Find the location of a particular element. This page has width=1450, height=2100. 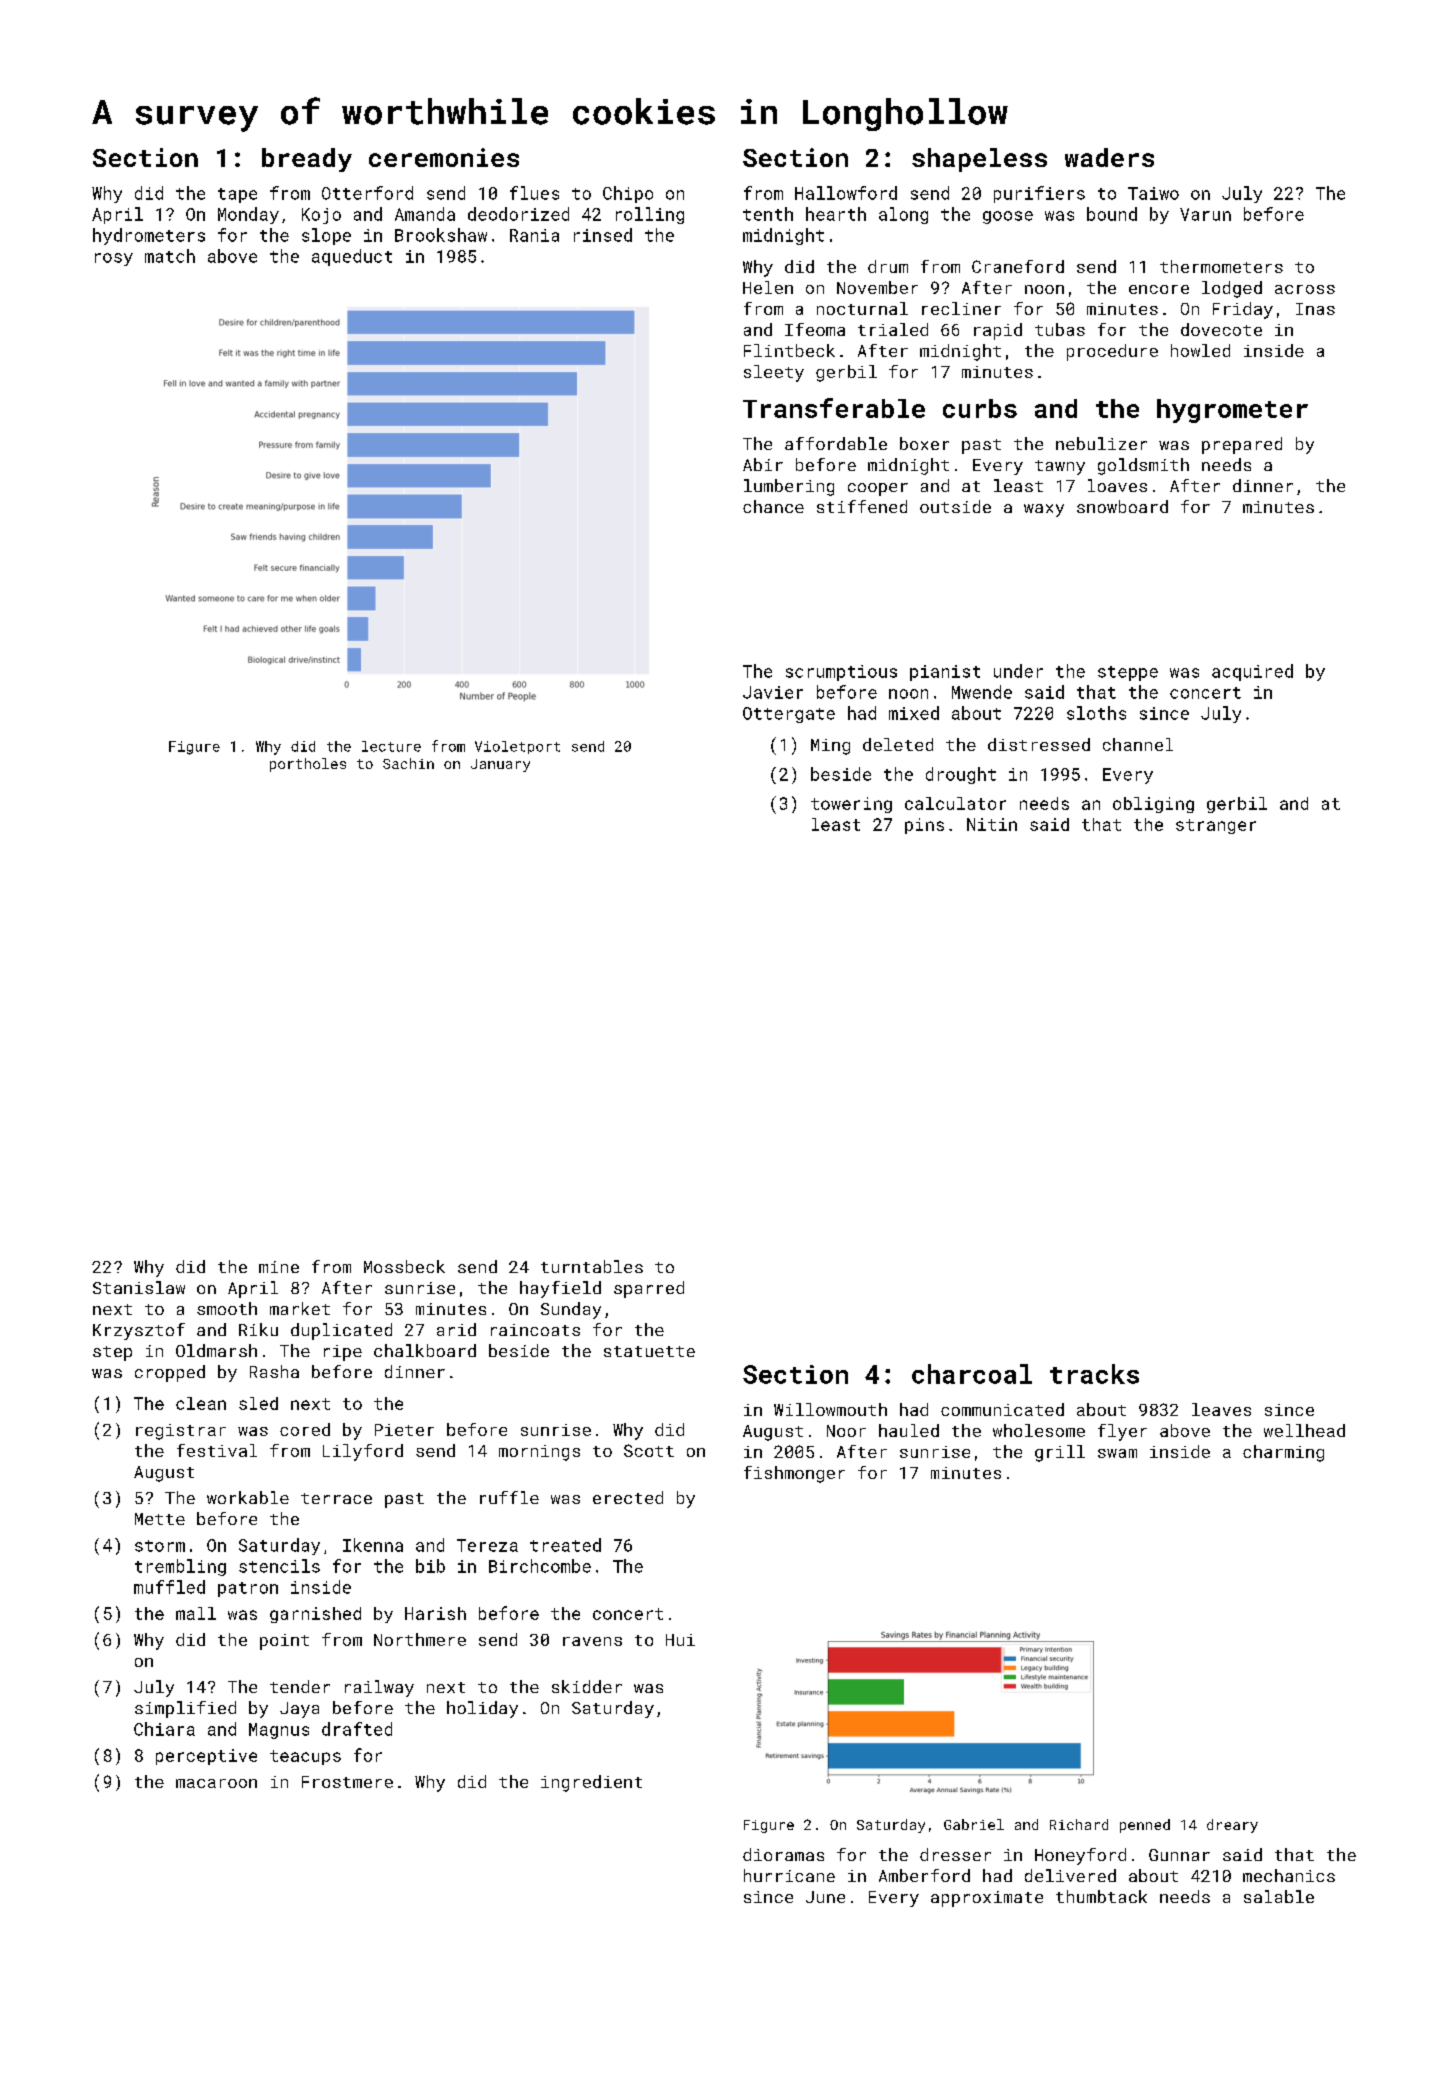

erected is located at coordinates (628, 1497).
